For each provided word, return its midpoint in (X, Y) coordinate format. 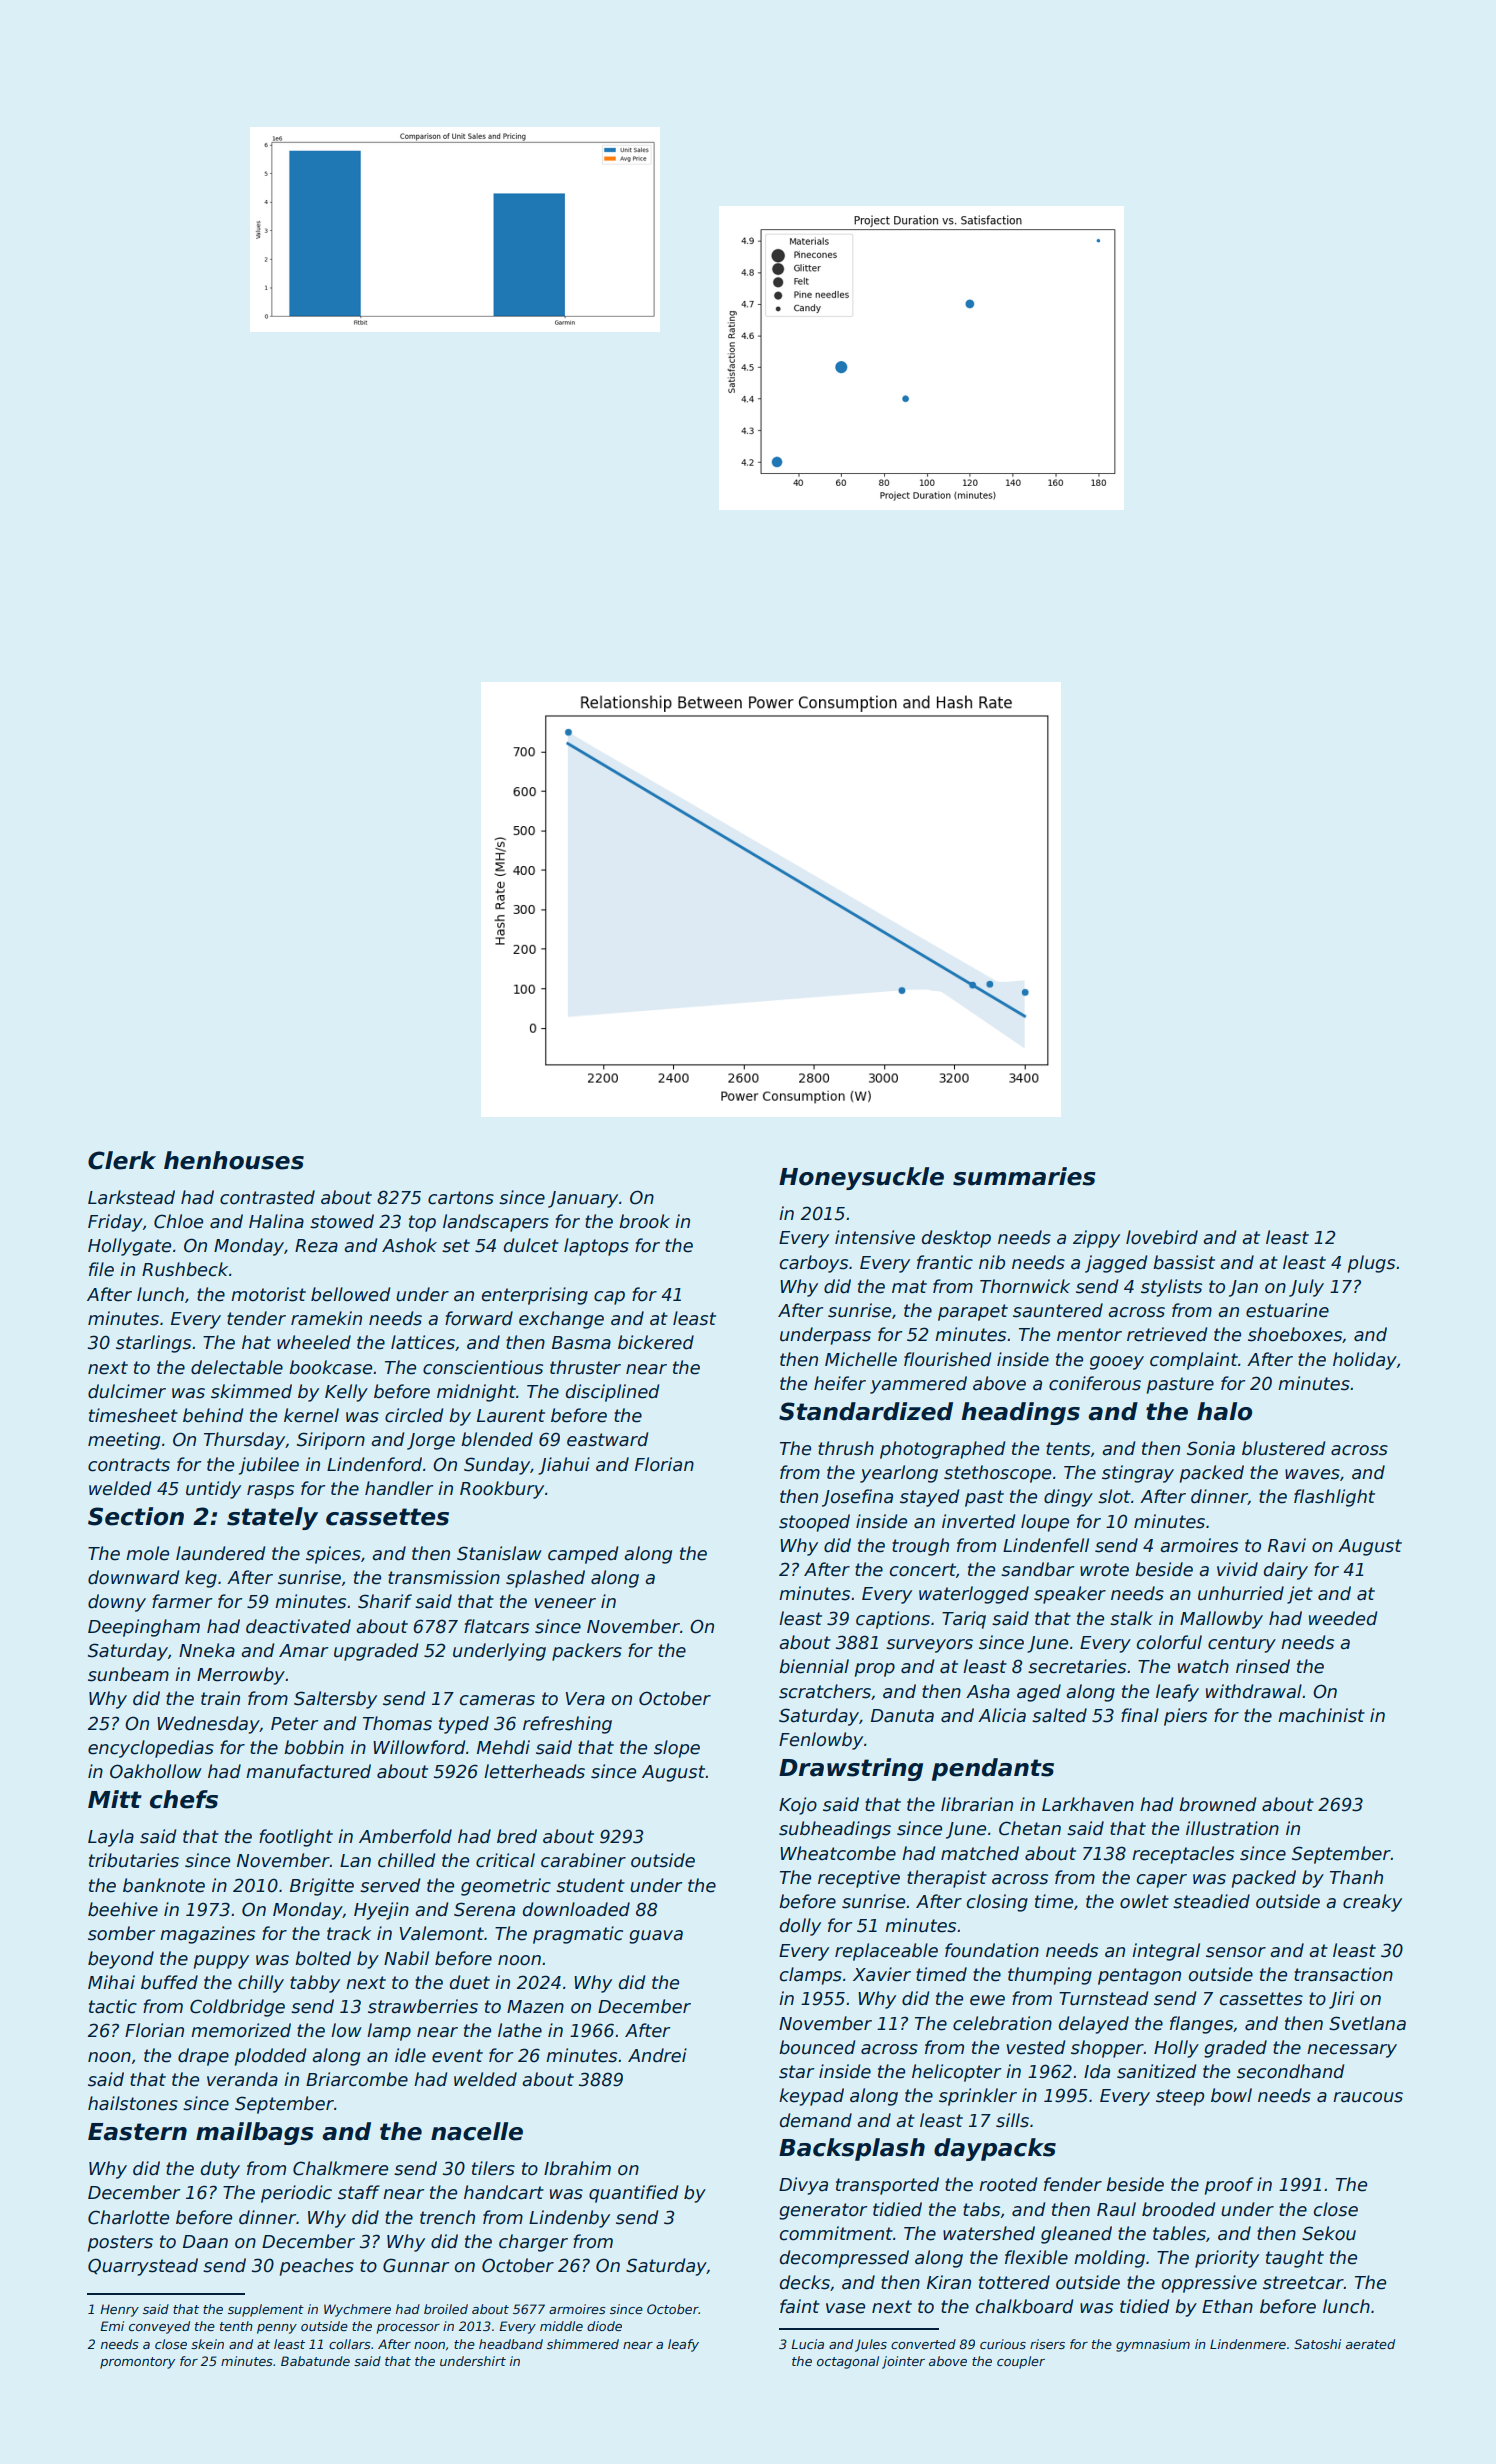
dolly (800, 1927)
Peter (294, 1724)
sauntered (1058, 1310)
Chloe (178, 1221)
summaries (1024, 1176)
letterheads (534, 1771)
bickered (656, 1342)
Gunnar (416, 2265)
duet (470, 1982)
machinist (1321, 1715)
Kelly (346, 1393)
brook (644, 1221)
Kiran (949, 2282)
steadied (1211, 1901)
